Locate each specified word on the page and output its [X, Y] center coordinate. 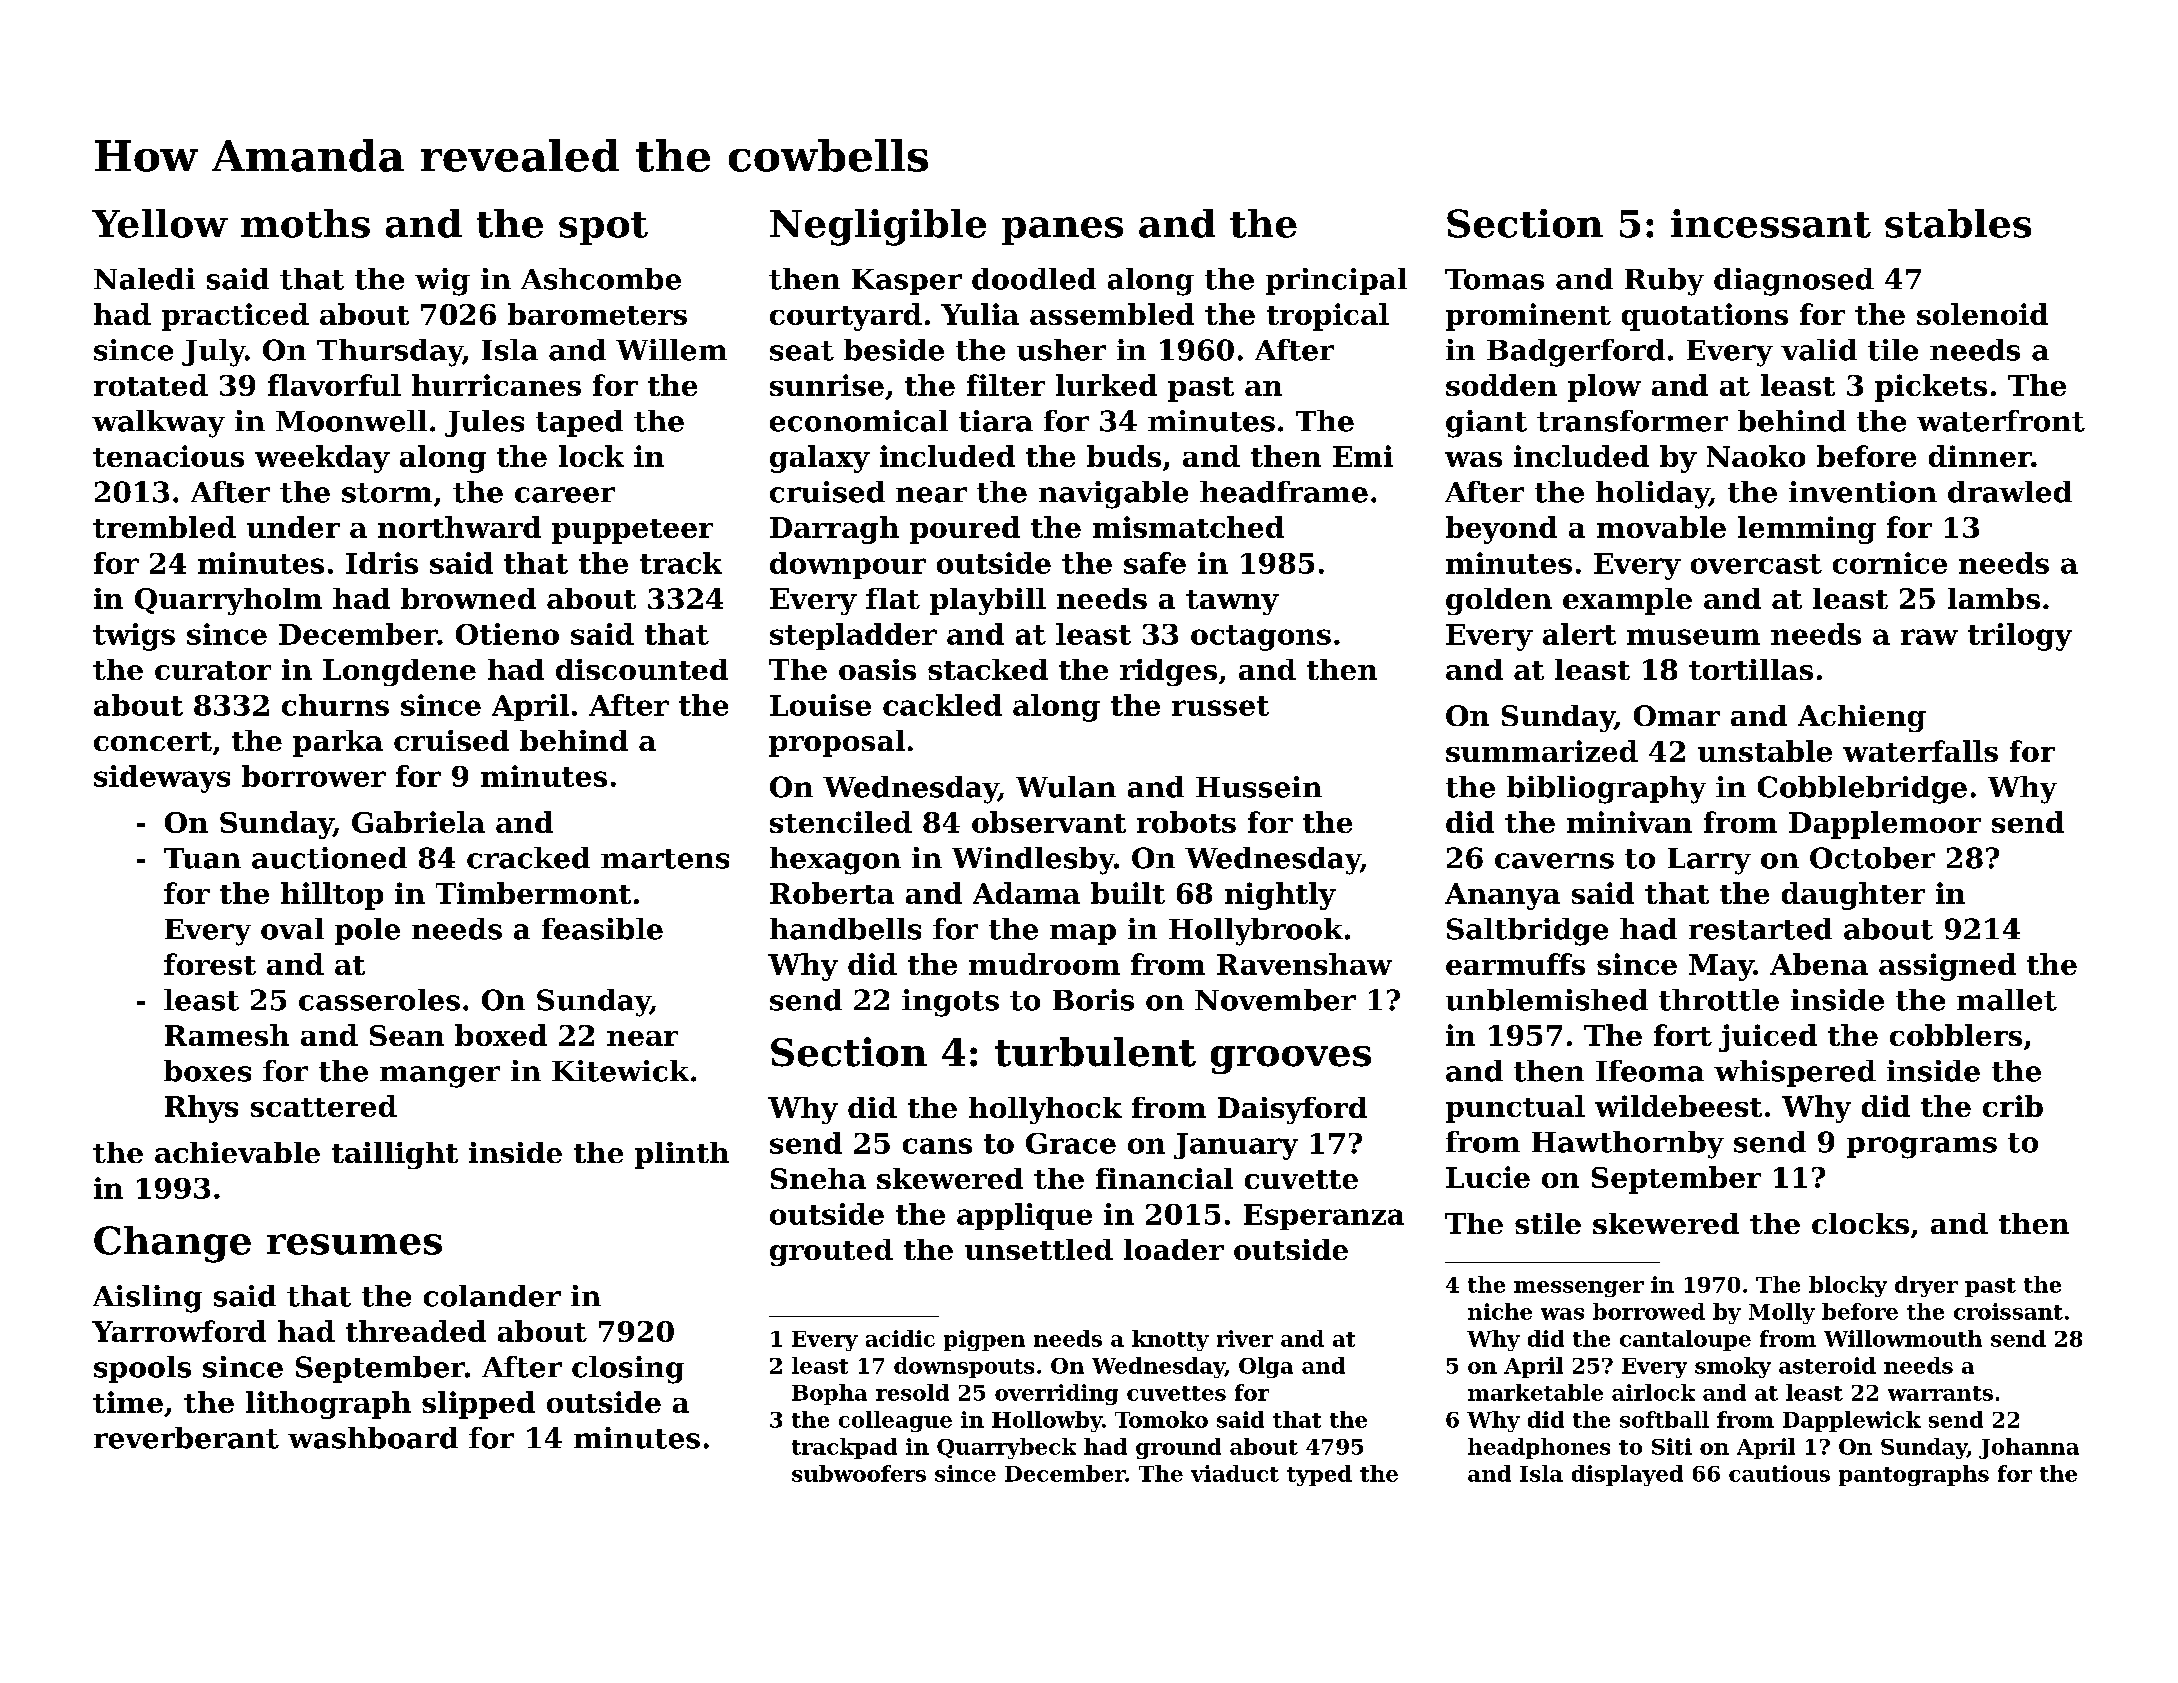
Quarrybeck [1006, 1448]
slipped [478, 1405]
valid [1819, 350]
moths [305, 223]
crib [2013, 1106]
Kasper [907, 282]
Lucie [1488, 1177]
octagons [1261, 638]
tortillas [1751, 669]
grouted [831, 1252]
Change [172, 1244]
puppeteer [632, 531]
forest [210, 964]
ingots [950, 1003]
